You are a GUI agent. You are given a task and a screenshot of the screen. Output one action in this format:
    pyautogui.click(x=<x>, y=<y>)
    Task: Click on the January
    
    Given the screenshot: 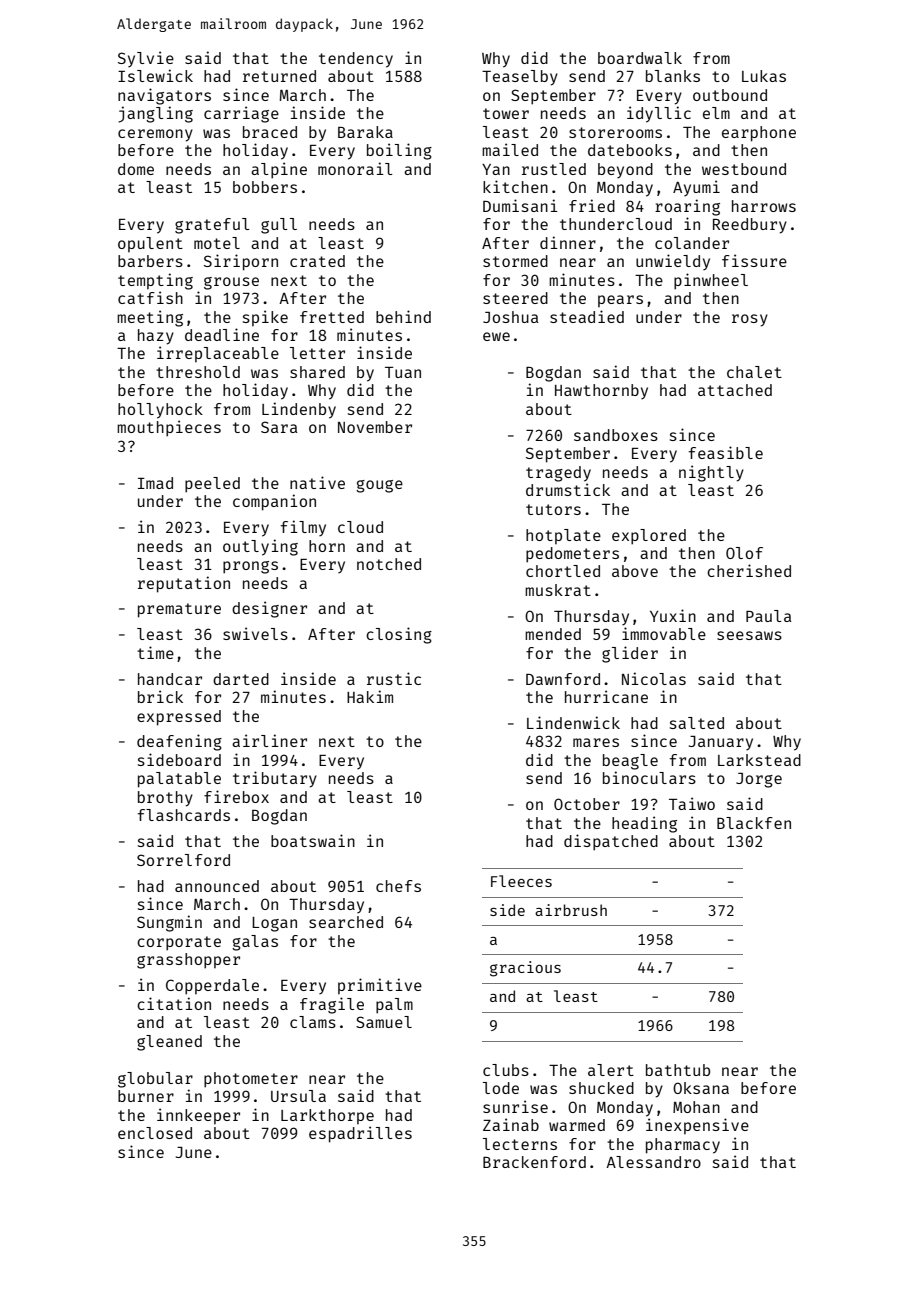 What is the action you would take?
    pyautogui.click(x=721, y=743)
